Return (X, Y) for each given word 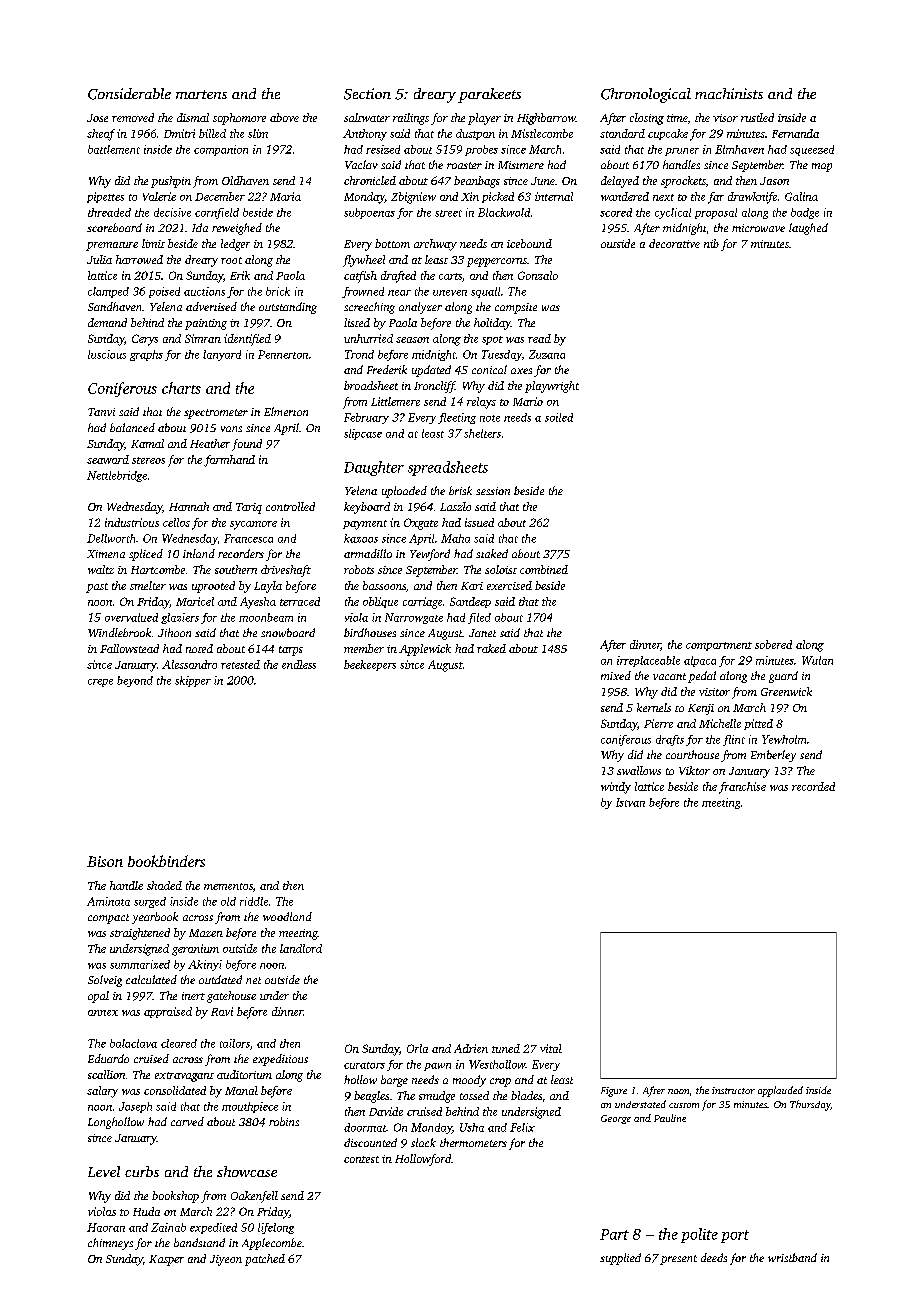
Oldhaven (245, 180)
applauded (780, 1091)
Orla (417, 1048)
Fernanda (795, 133)
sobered (773, 644)
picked (498, 197)
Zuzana (547, 354)
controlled (290, 506)
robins (284, 1121)
